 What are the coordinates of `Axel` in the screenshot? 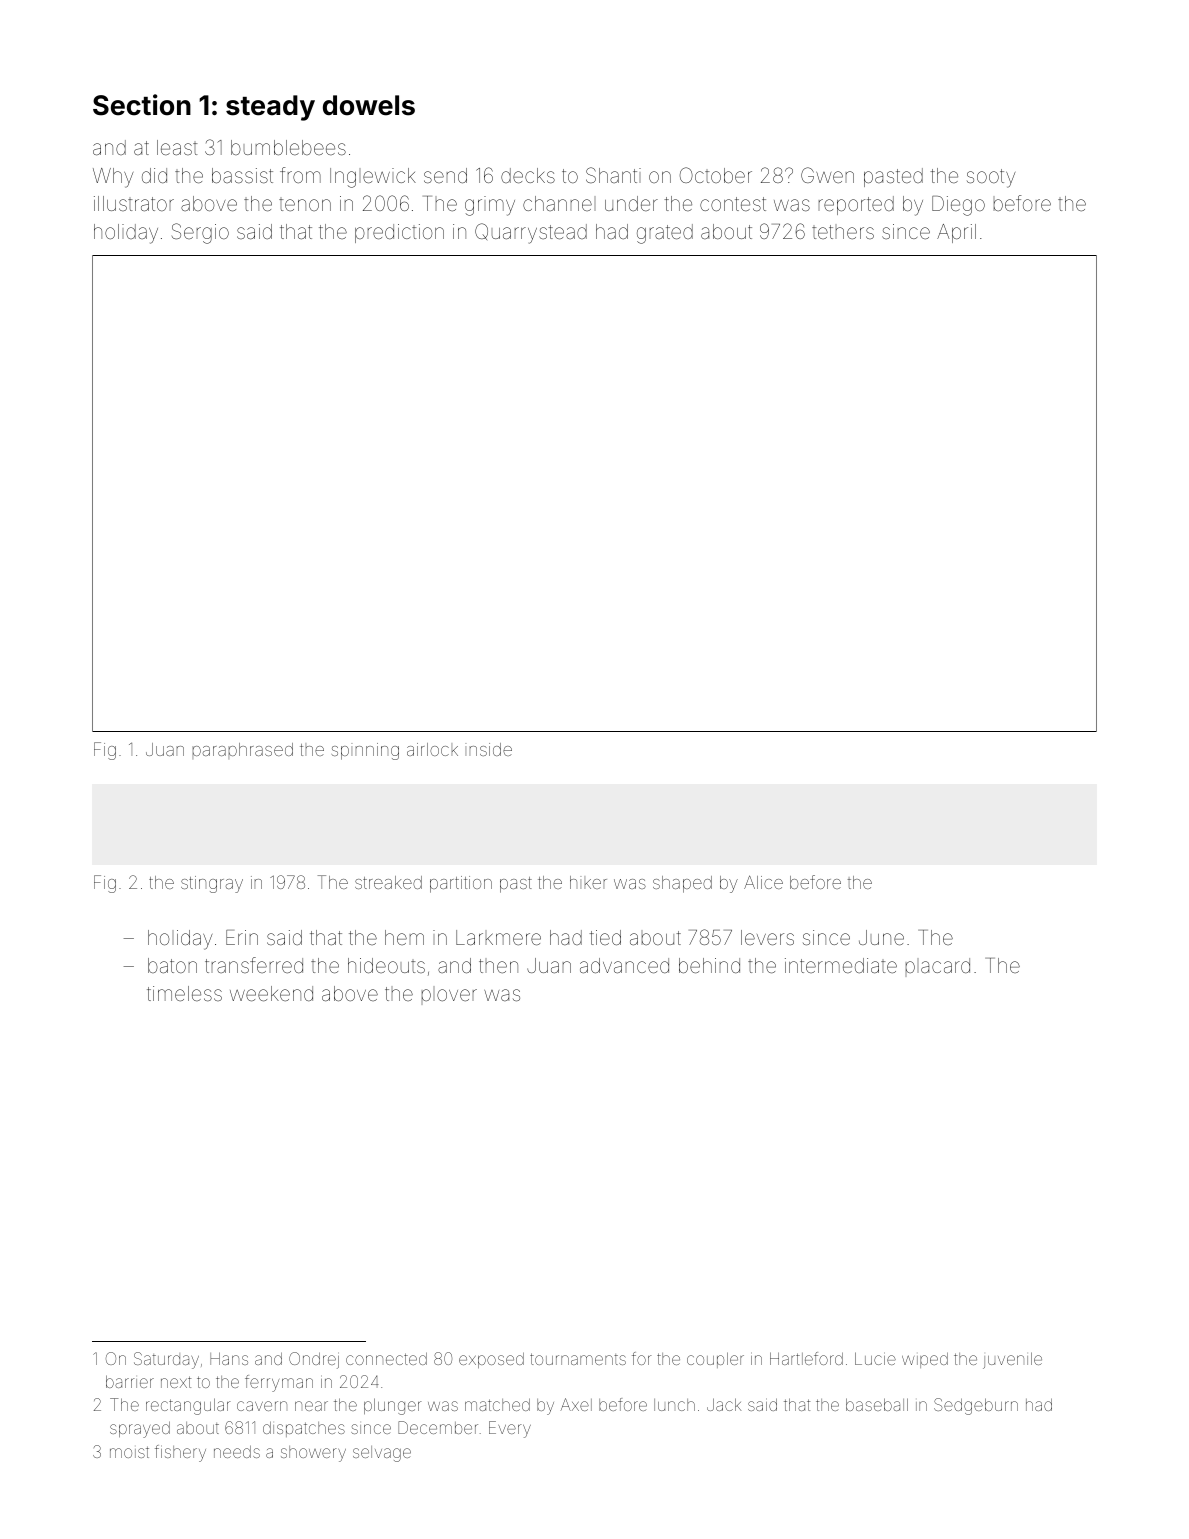 It's located at (576, 1404).
